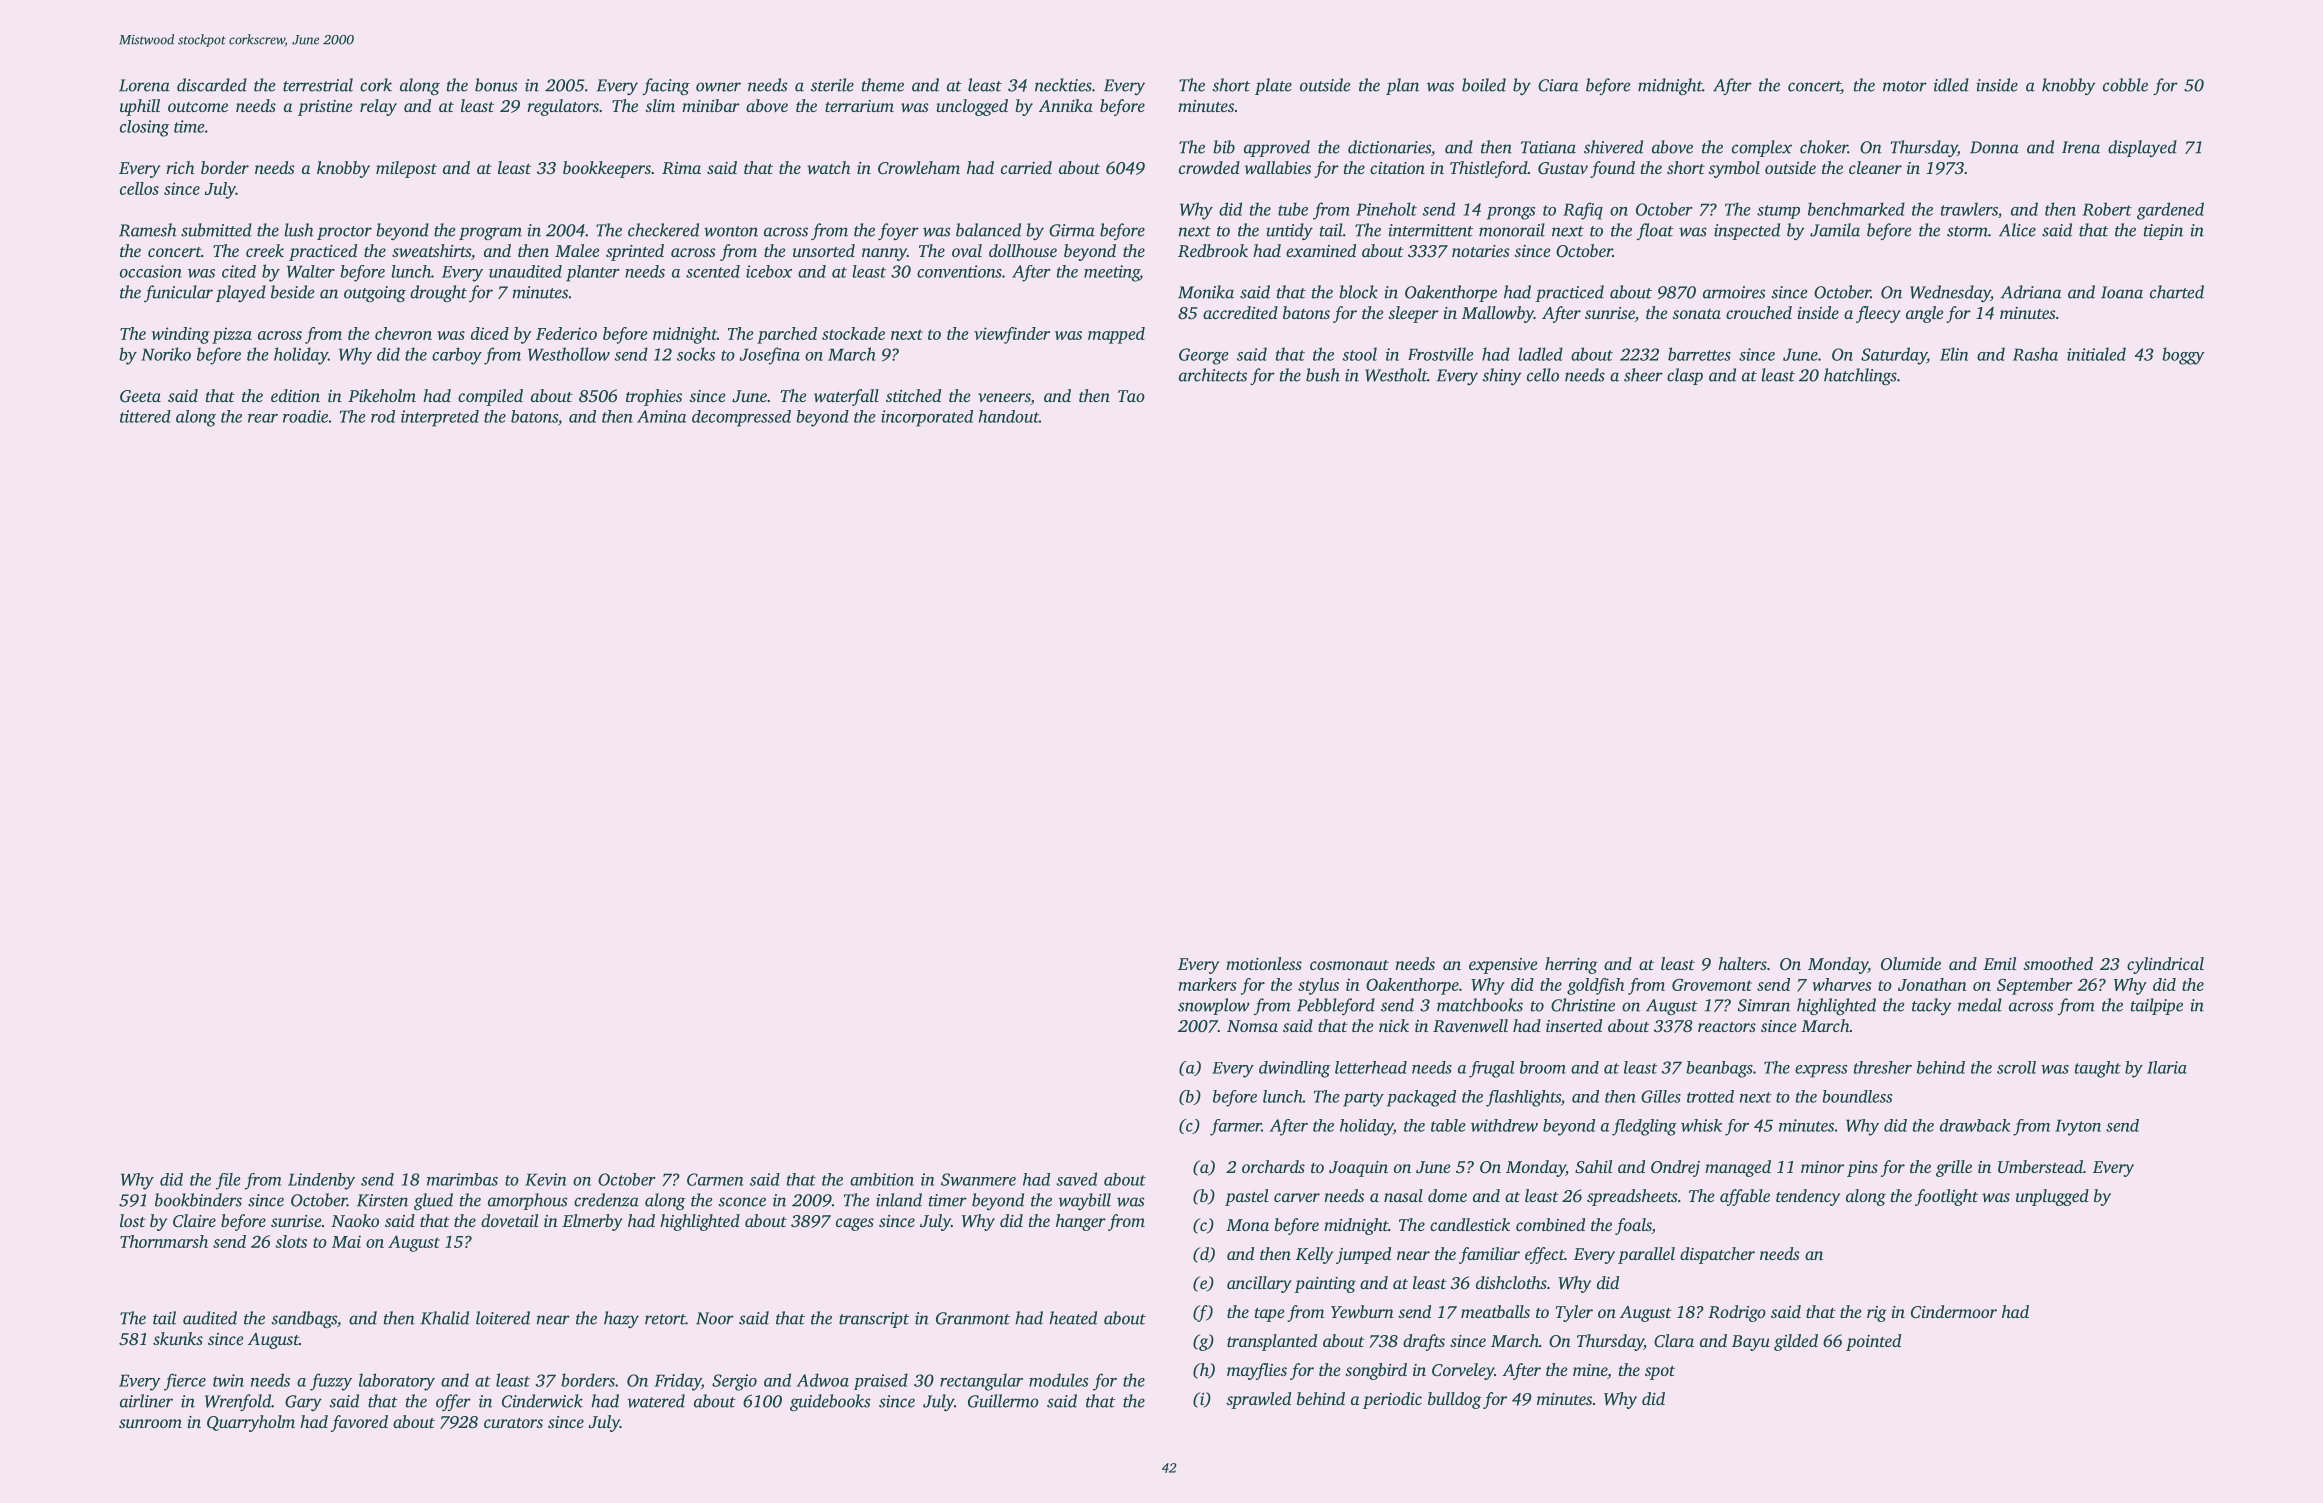 The height and width of the screenshot is (1503, 2323). I want to click on owner, so click(718, 87).
